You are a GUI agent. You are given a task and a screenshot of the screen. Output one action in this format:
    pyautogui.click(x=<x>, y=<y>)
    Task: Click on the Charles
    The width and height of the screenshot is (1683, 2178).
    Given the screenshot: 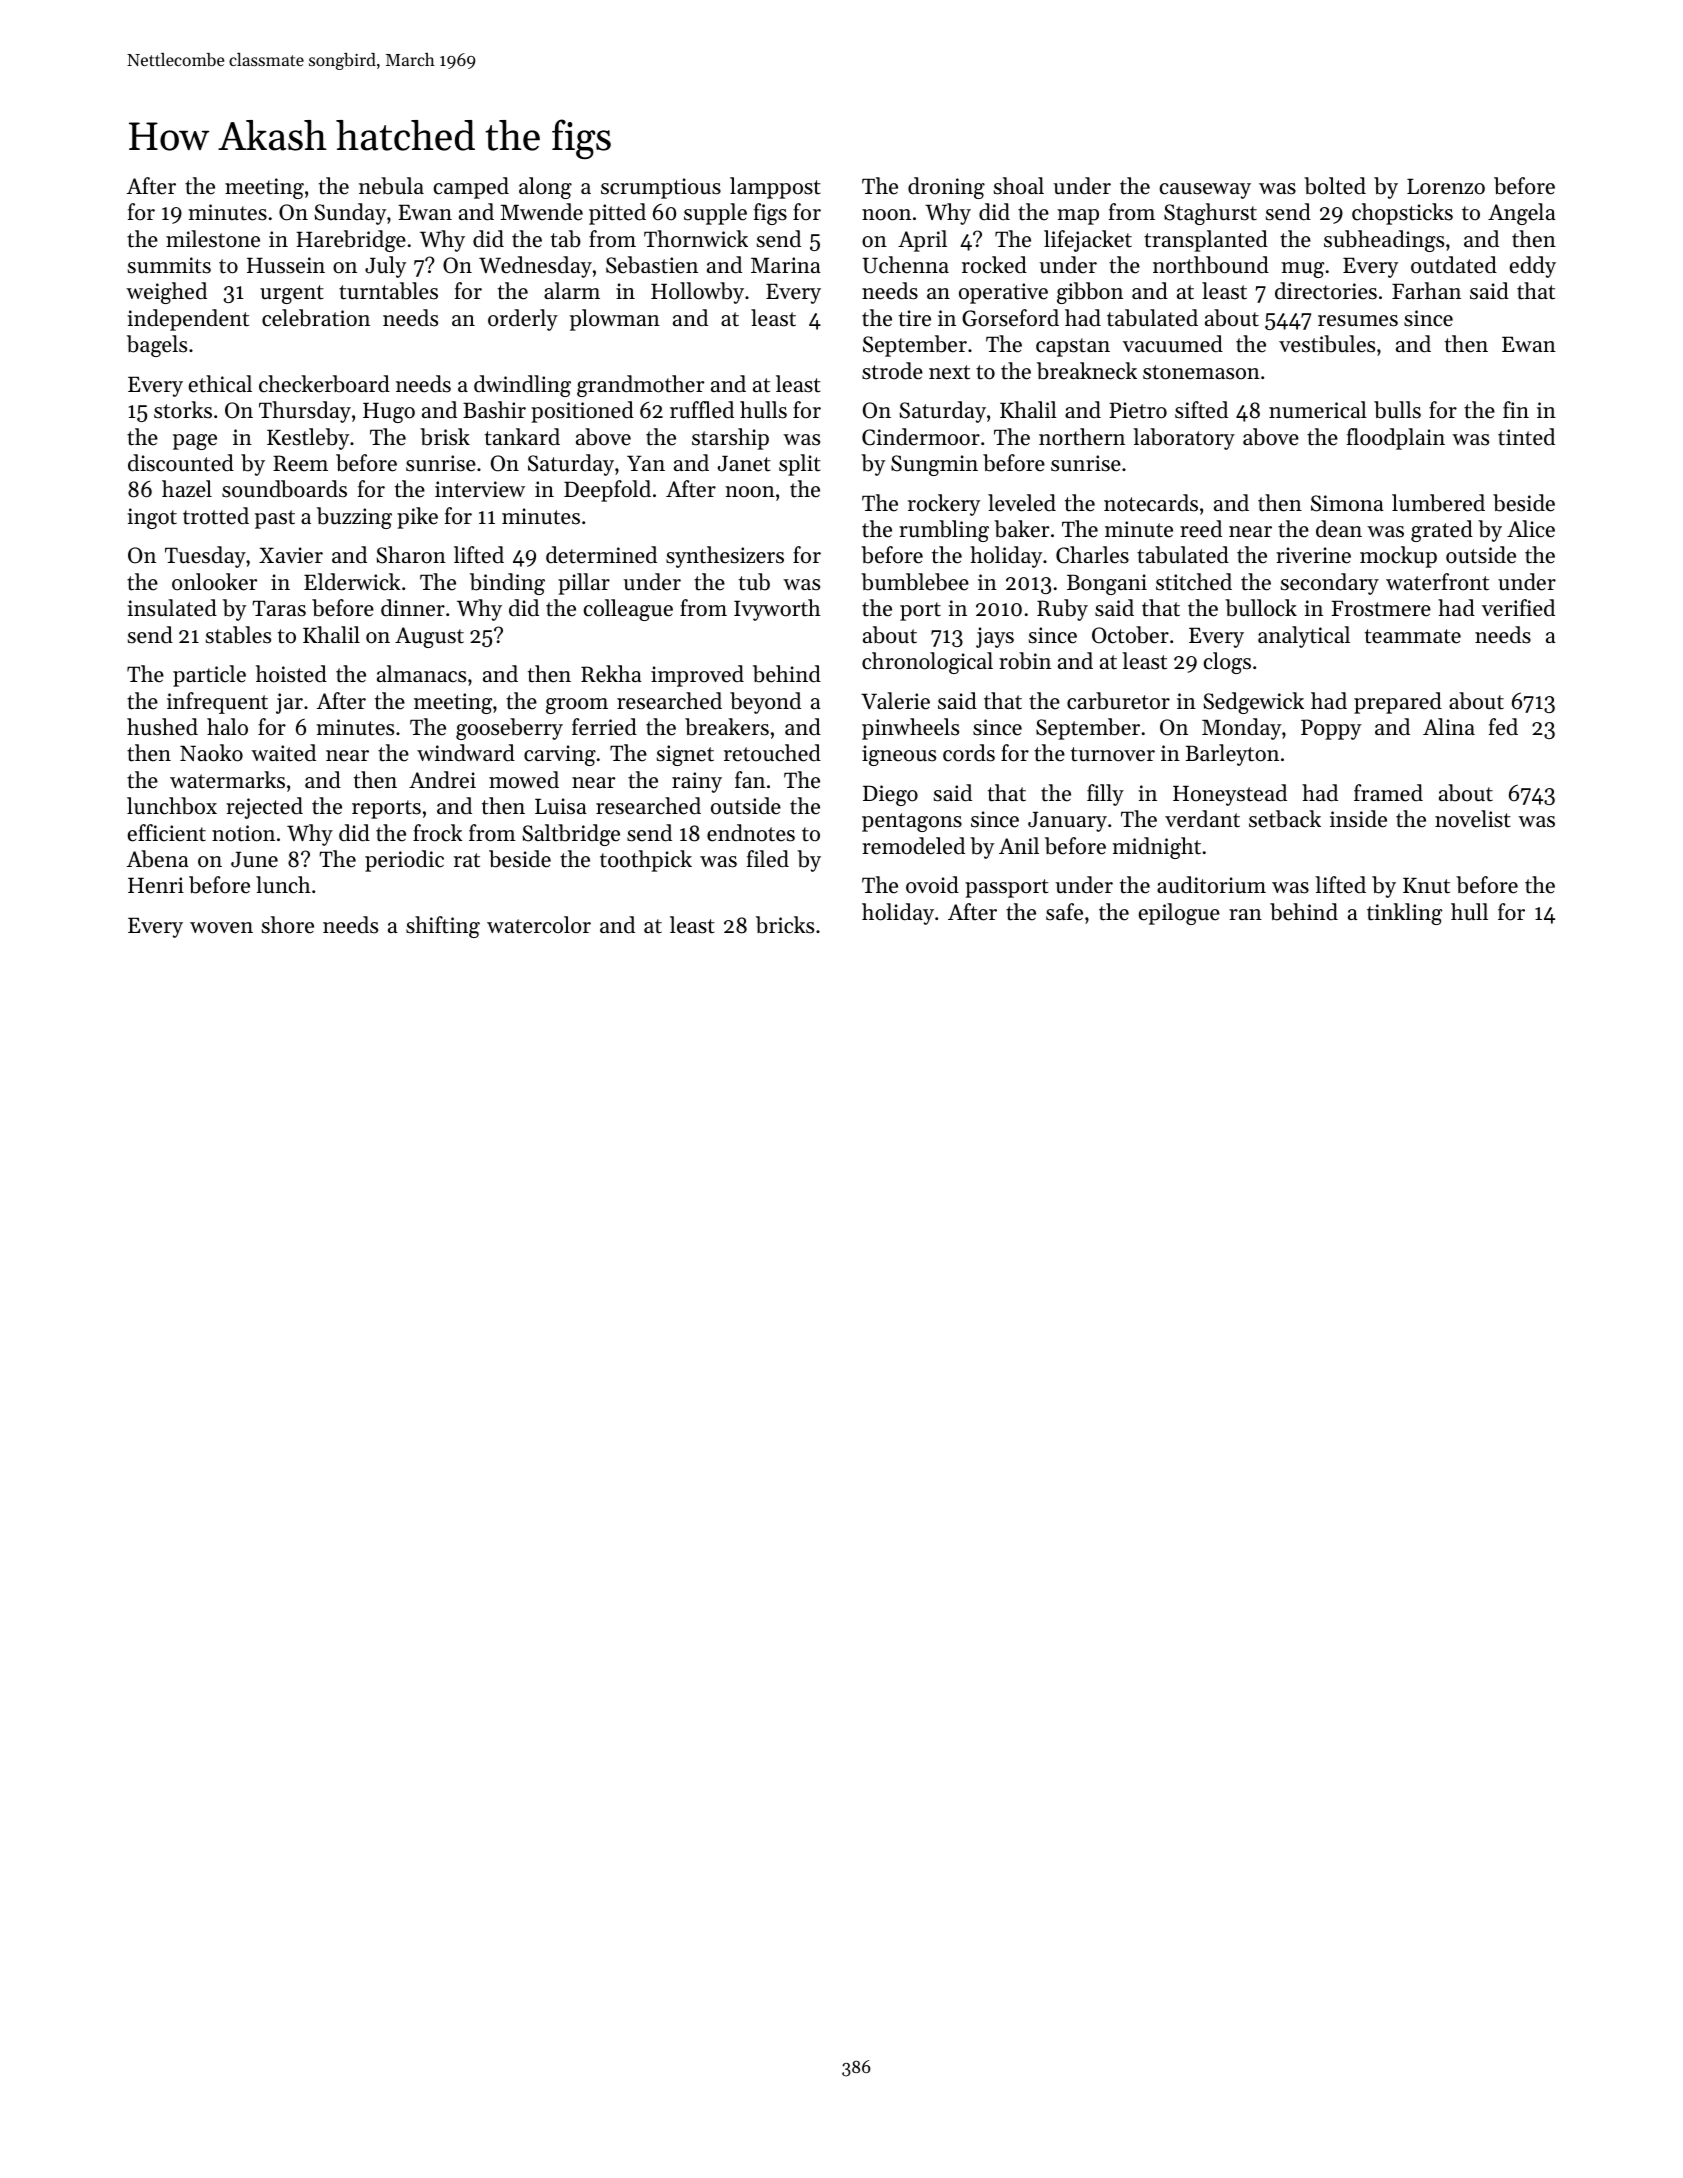 What is the action you would take?
    pyautogui.click(x=1092, y=555)
